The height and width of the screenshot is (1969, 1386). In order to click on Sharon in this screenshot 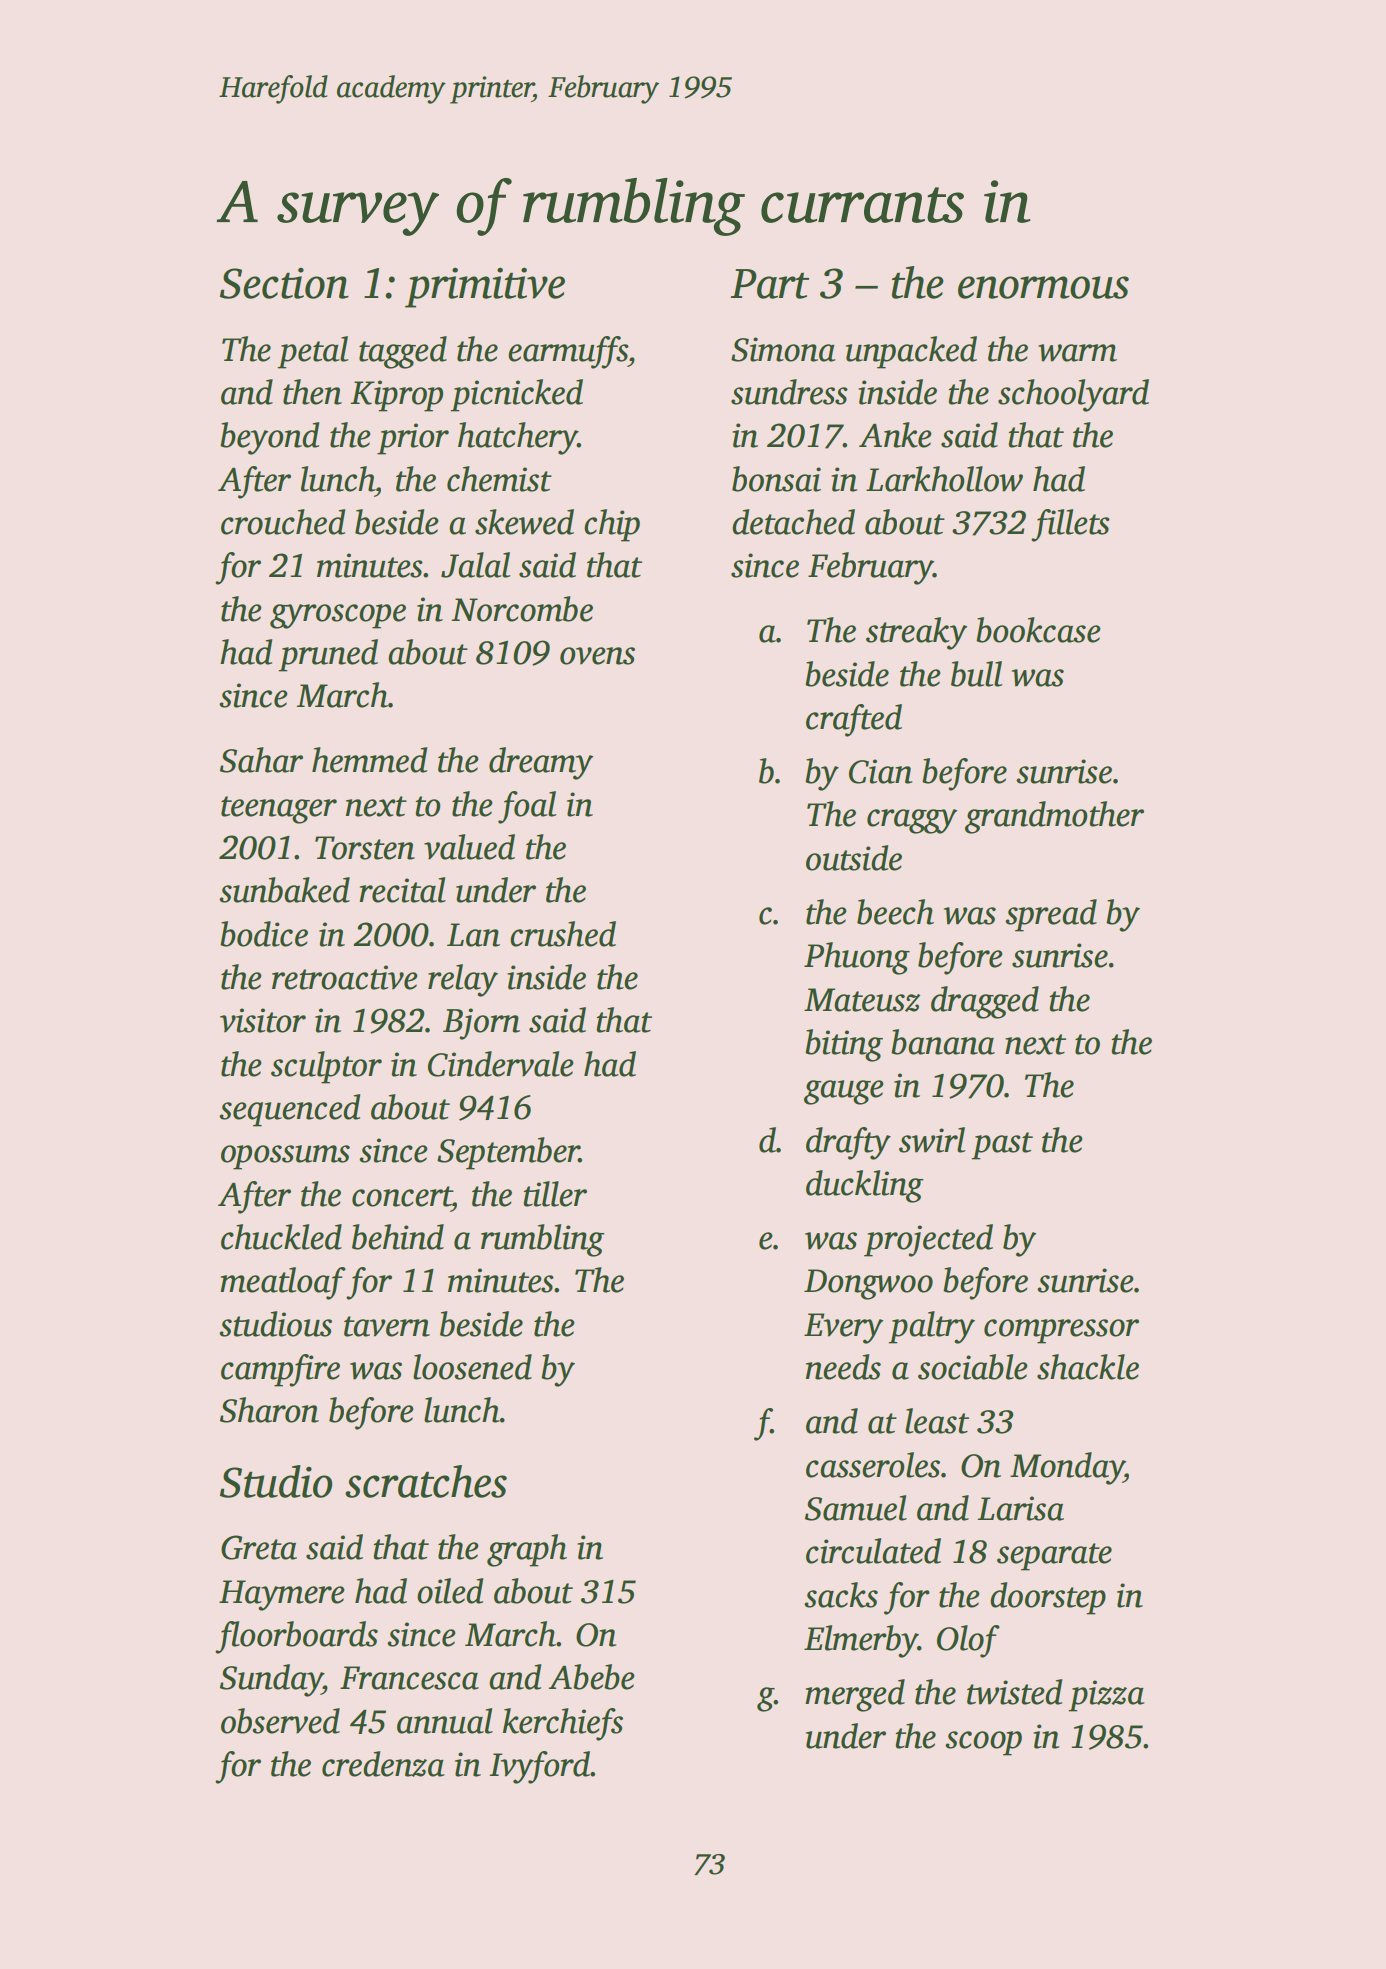, I will do `click(269, 1410)`.
